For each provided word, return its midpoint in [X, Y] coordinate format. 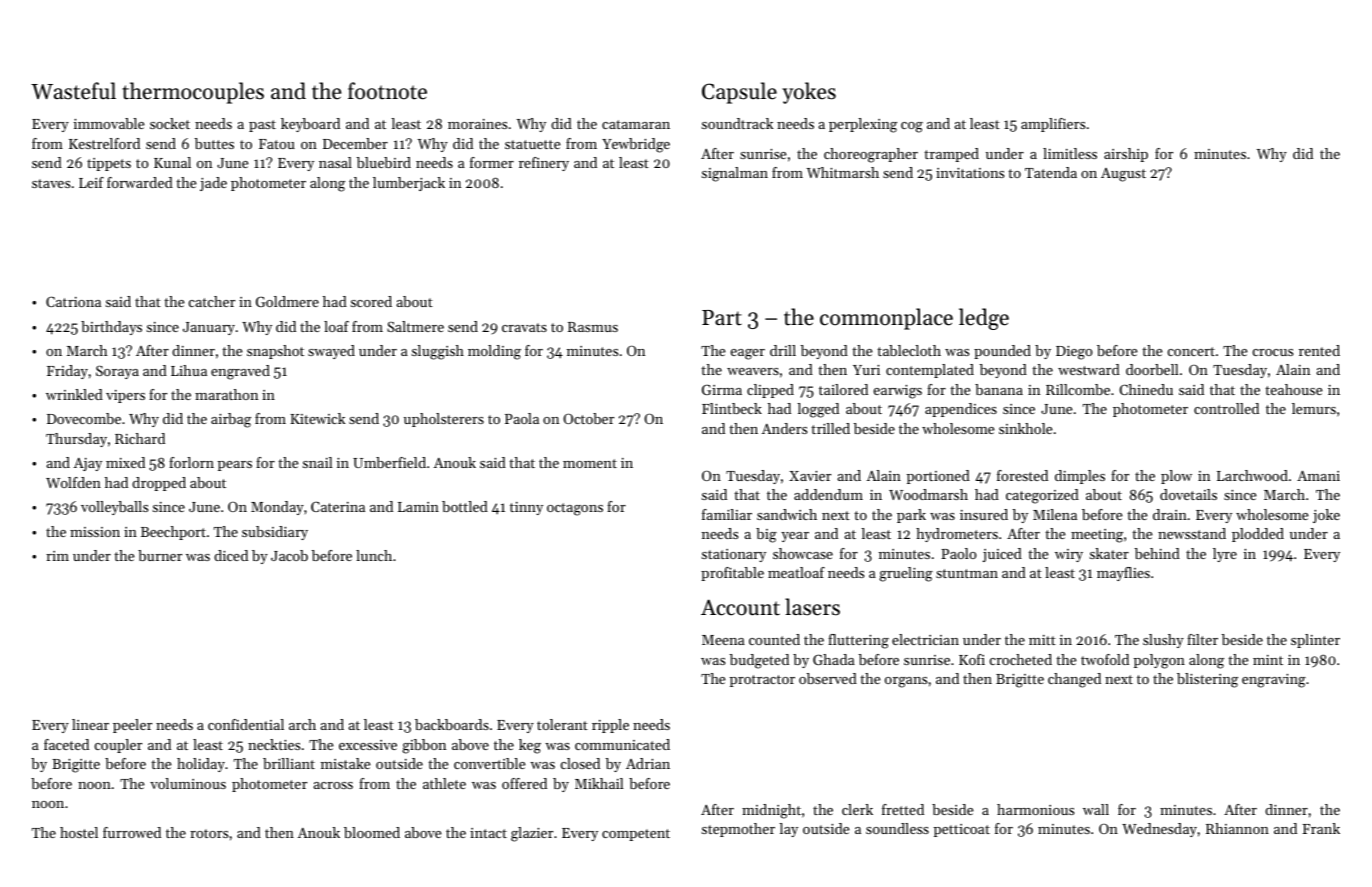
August [1123, 175]
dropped [159, 484]
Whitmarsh [842, 172]
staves [51, 183]
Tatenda [1051, 172]
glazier [532, 834]
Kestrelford [104, 143]
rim [57, 556]
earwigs [898, 392]
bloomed [372, 832]
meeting [1097, 536]
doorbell [1152, 369]
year [795, 537]
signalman [735, 174]
